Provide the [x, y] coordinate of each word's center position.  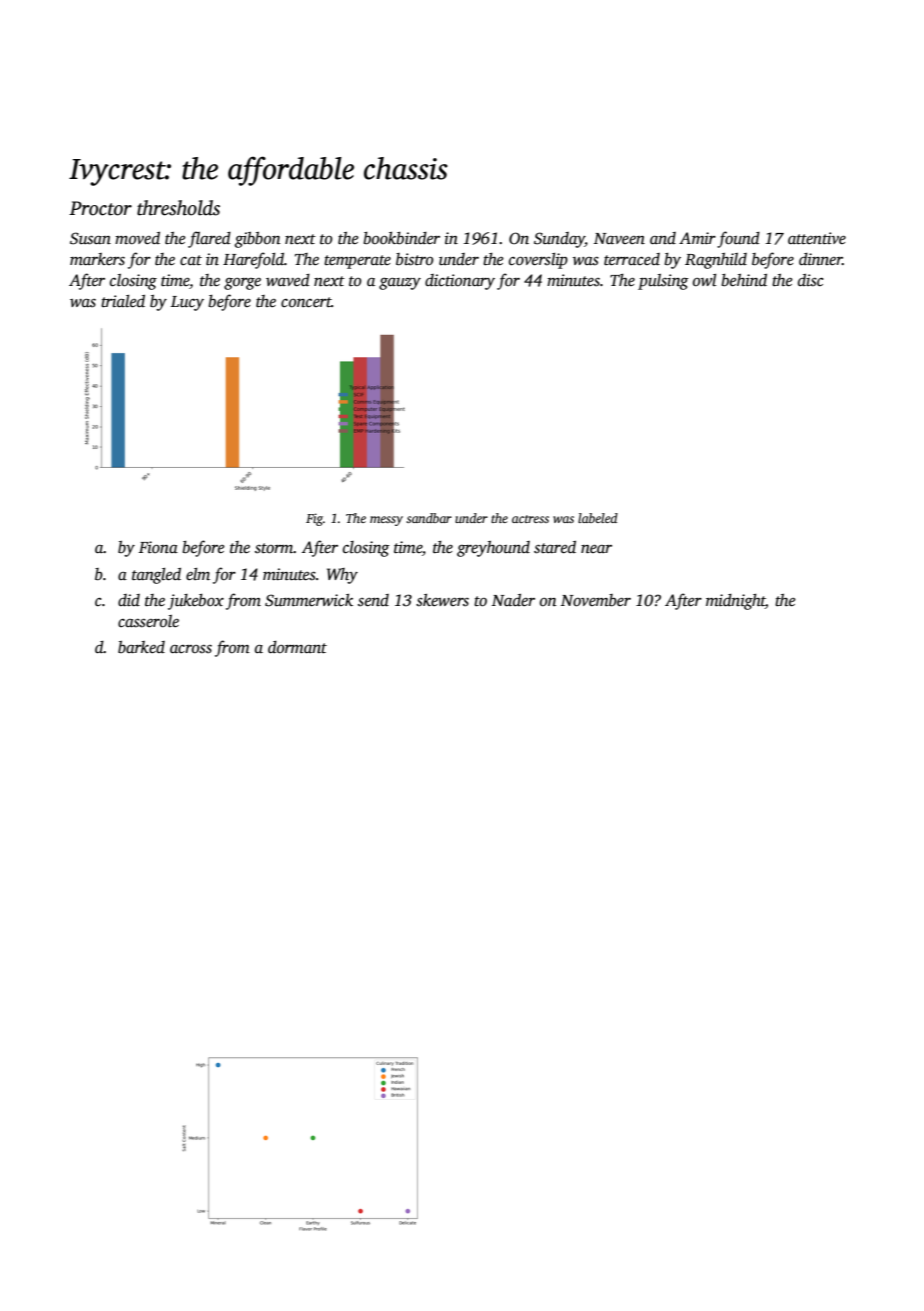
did [129, 600]
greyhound [493, 549]
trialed [123, 301]
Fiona [158, 547]
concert [306, 302]
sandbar [429, 518]
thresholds [178, 208]
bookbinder [401, 238]
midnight [736, 602]
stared [555, 547]
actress [530, 519]
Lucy [187, 303]
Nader [513, 600]
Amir [697, 238]
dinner [820, 259]
